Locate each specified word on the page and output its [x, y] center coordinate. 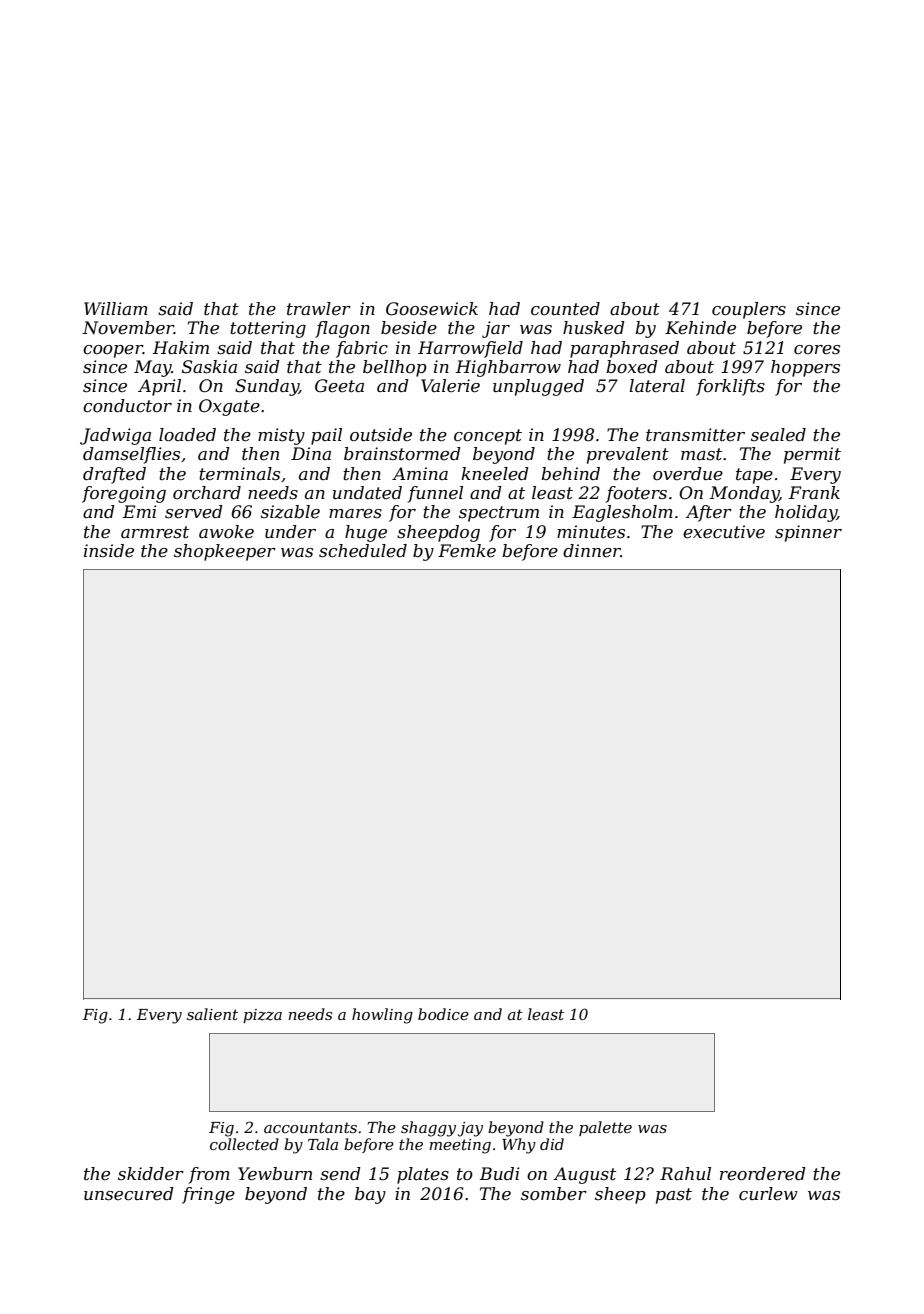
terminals [239, 474]
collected [244, 1144]
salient [212, 1014]
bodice [443, 1014]
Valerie [450, 386]
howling [382, 1016]
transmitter [695, 435]
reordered [763, 1174]
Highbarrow [508, 368]
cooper [113, 351]
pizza [262, 1016]
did [552, 1144]
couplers [749, 310]
